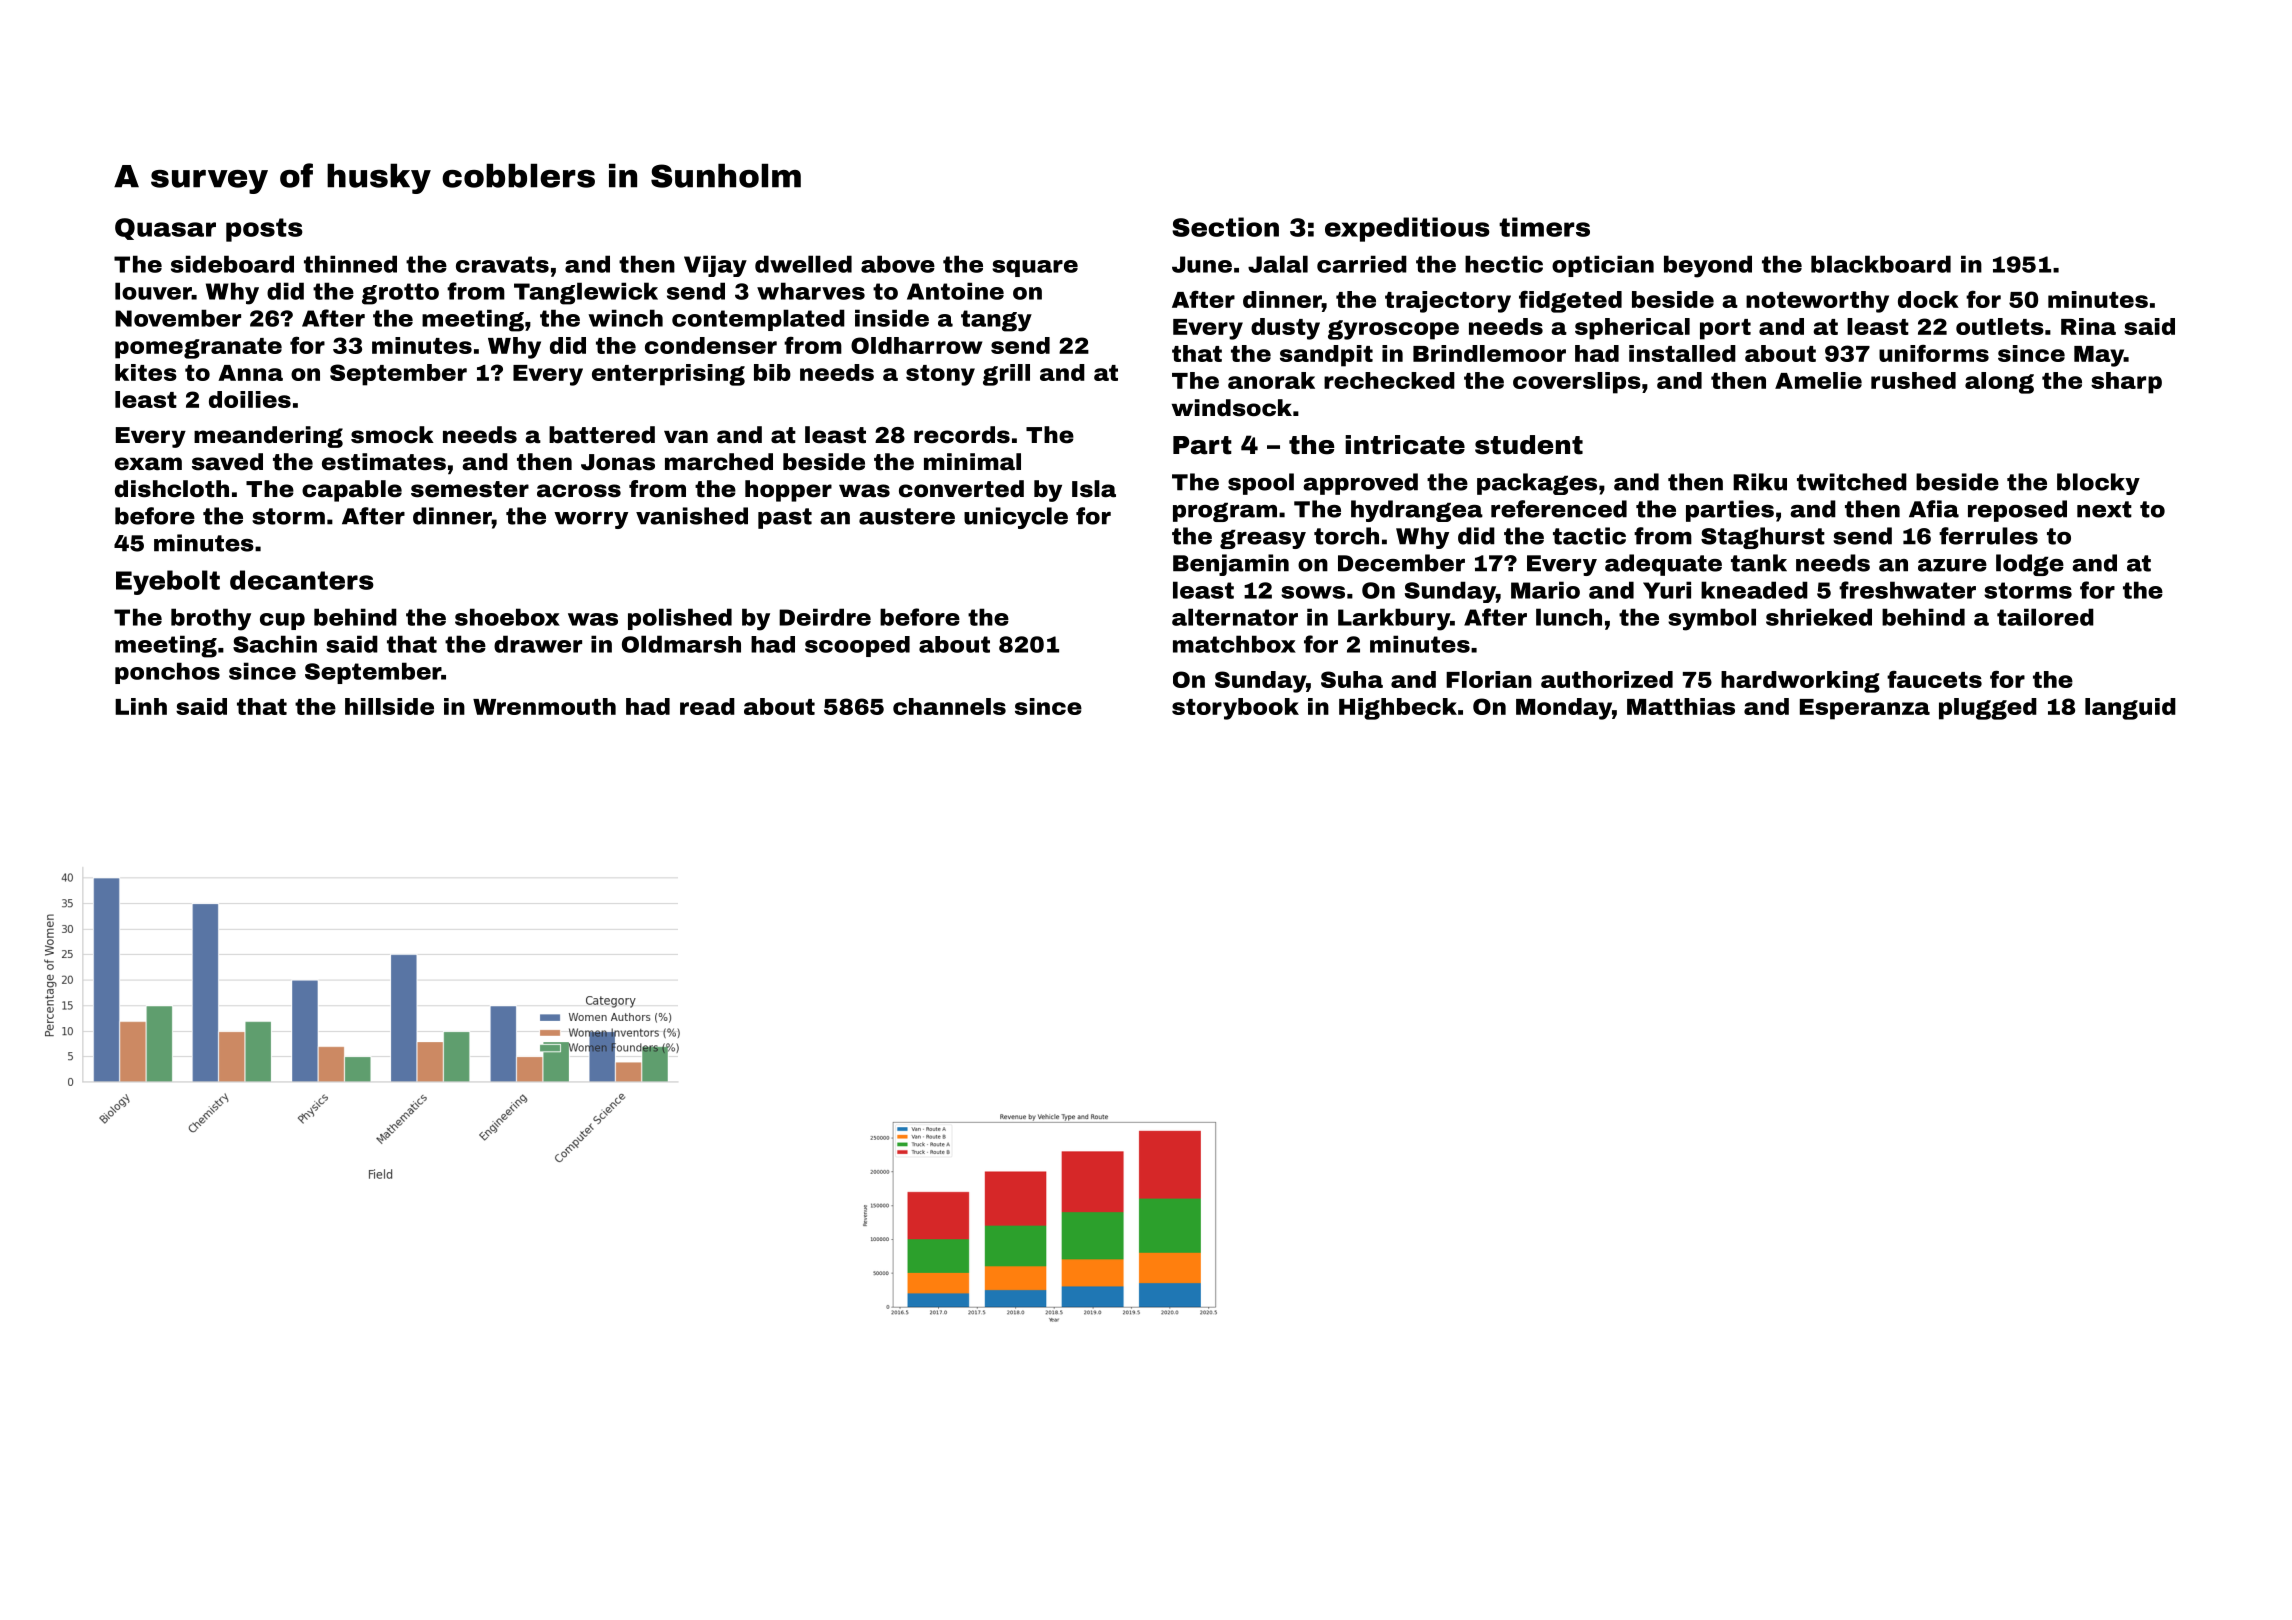  Describe the element at coordinates (1225, 227) in the page. I see `Section` at that location.
